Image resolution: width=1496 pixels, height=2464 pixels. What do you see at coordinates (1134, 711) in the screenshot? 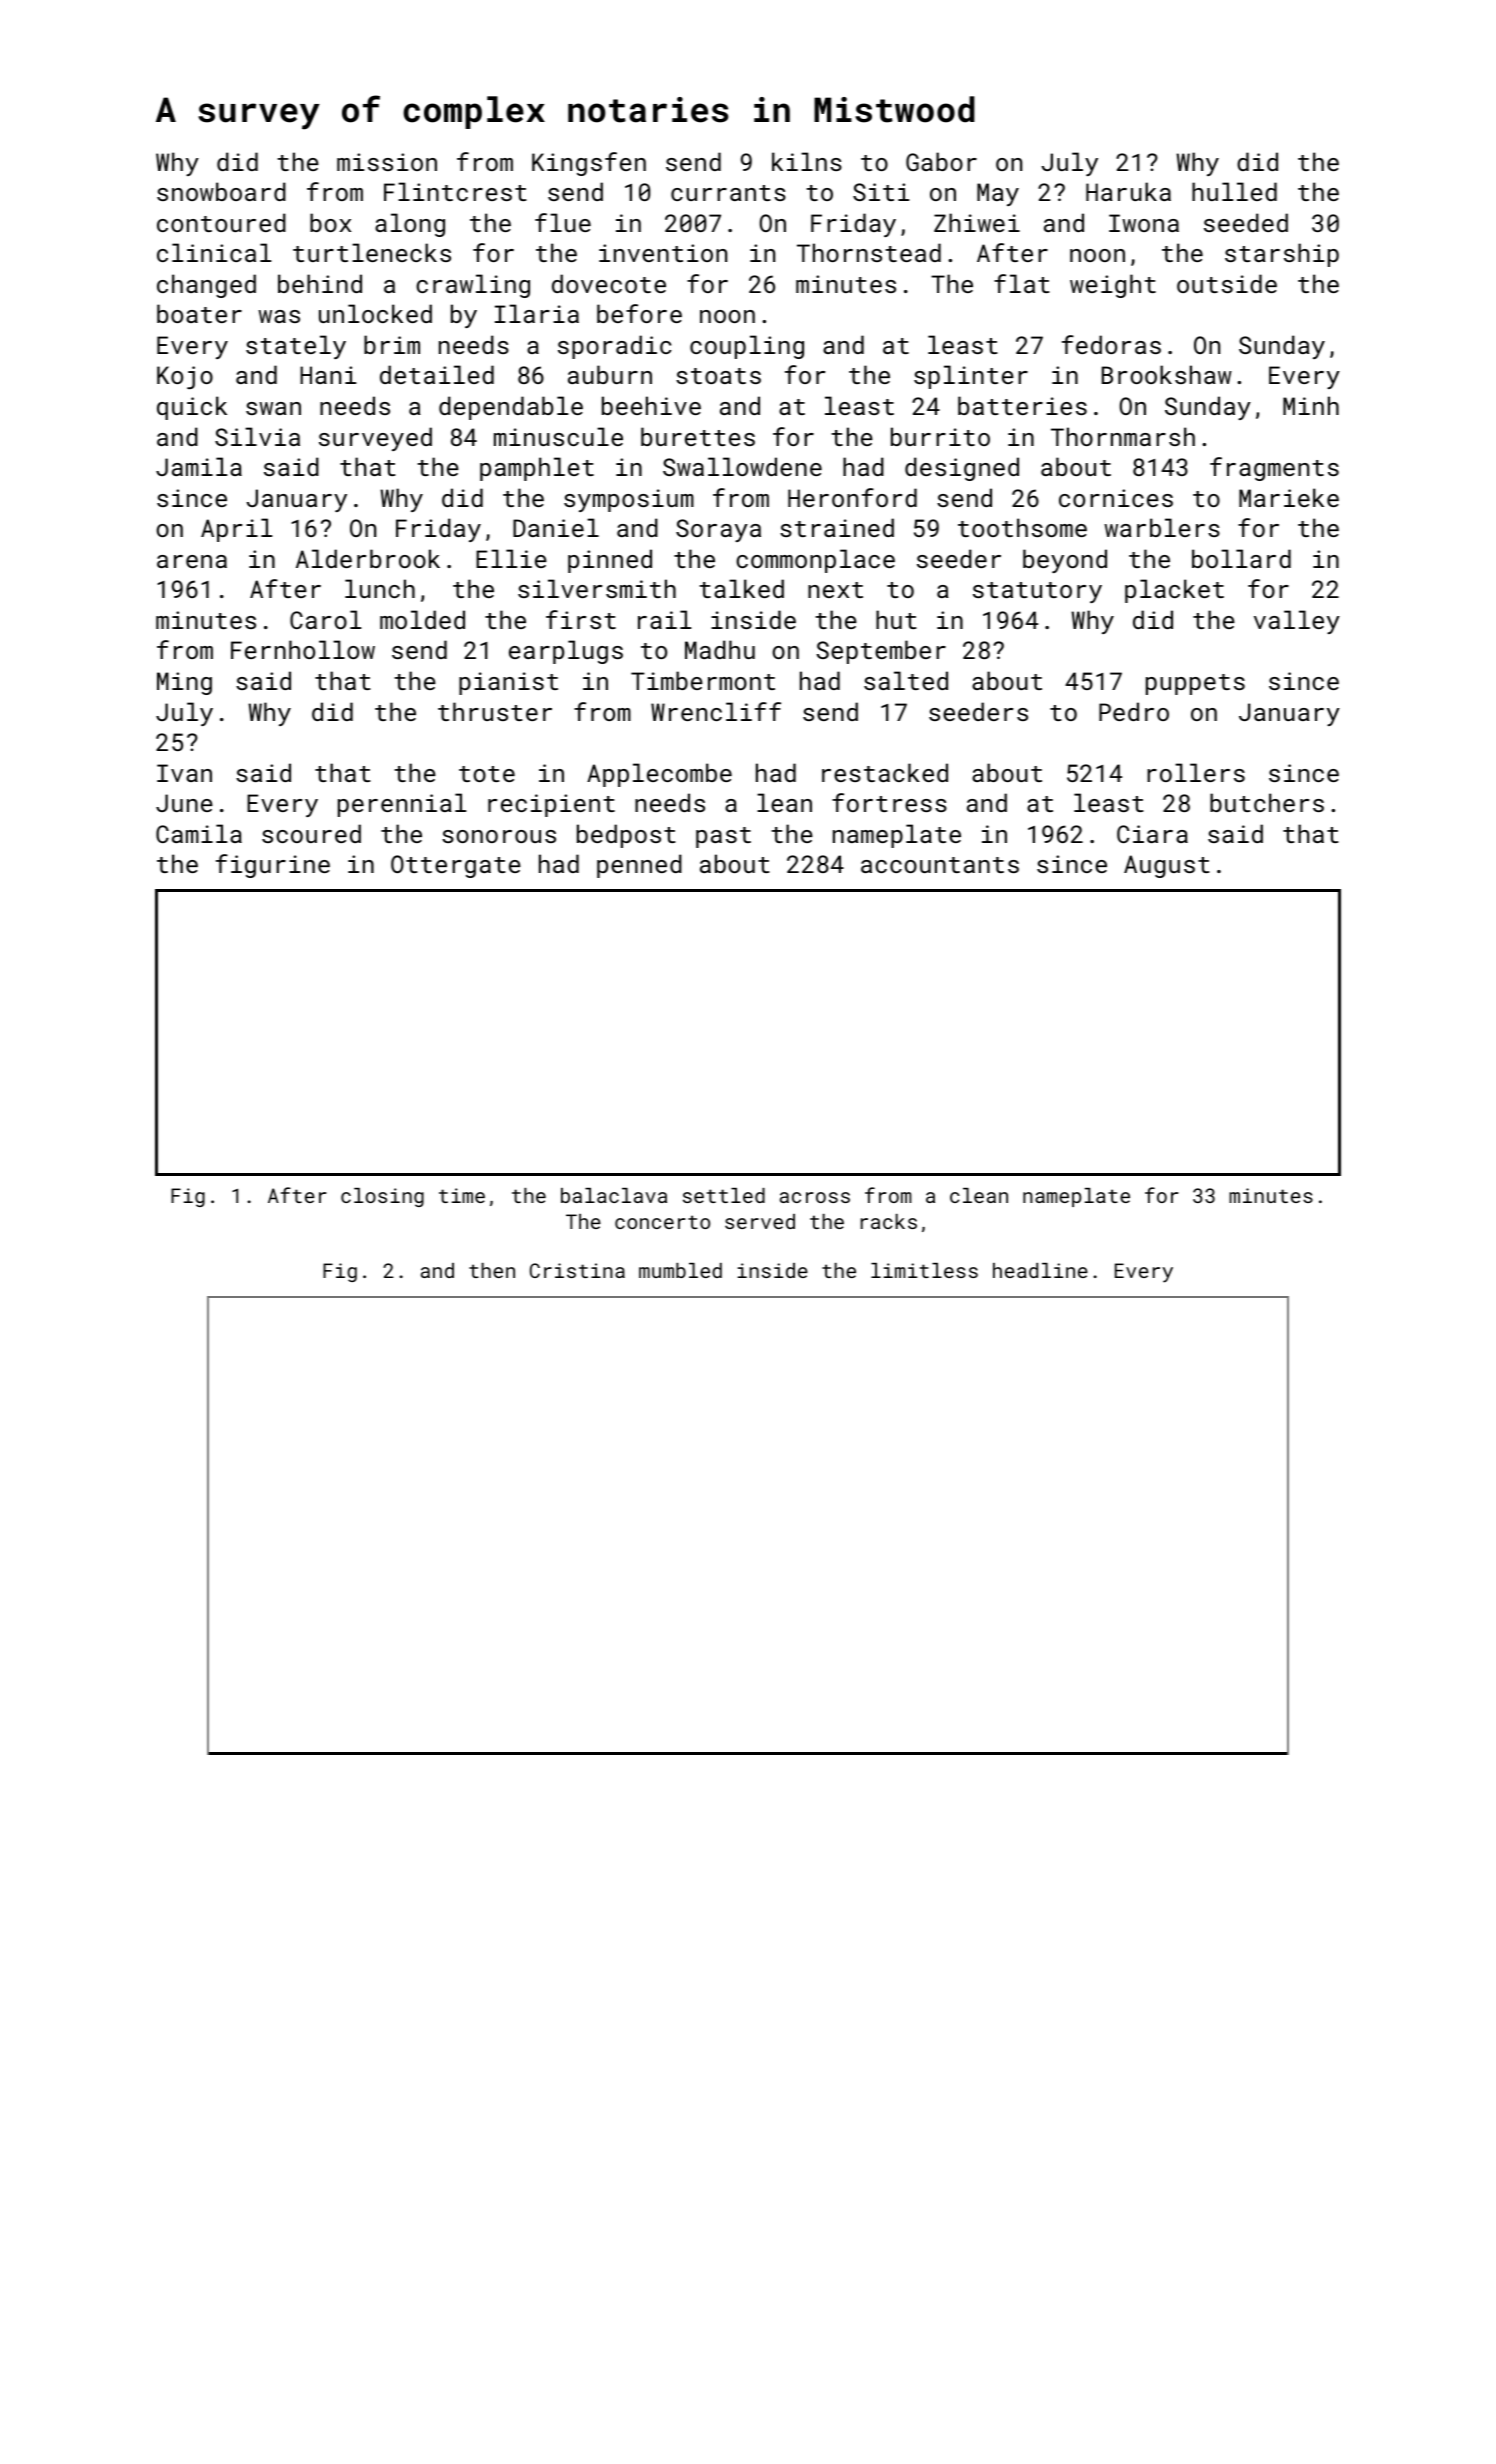
I see `Pedro` at bounding box center [1134, 711].
